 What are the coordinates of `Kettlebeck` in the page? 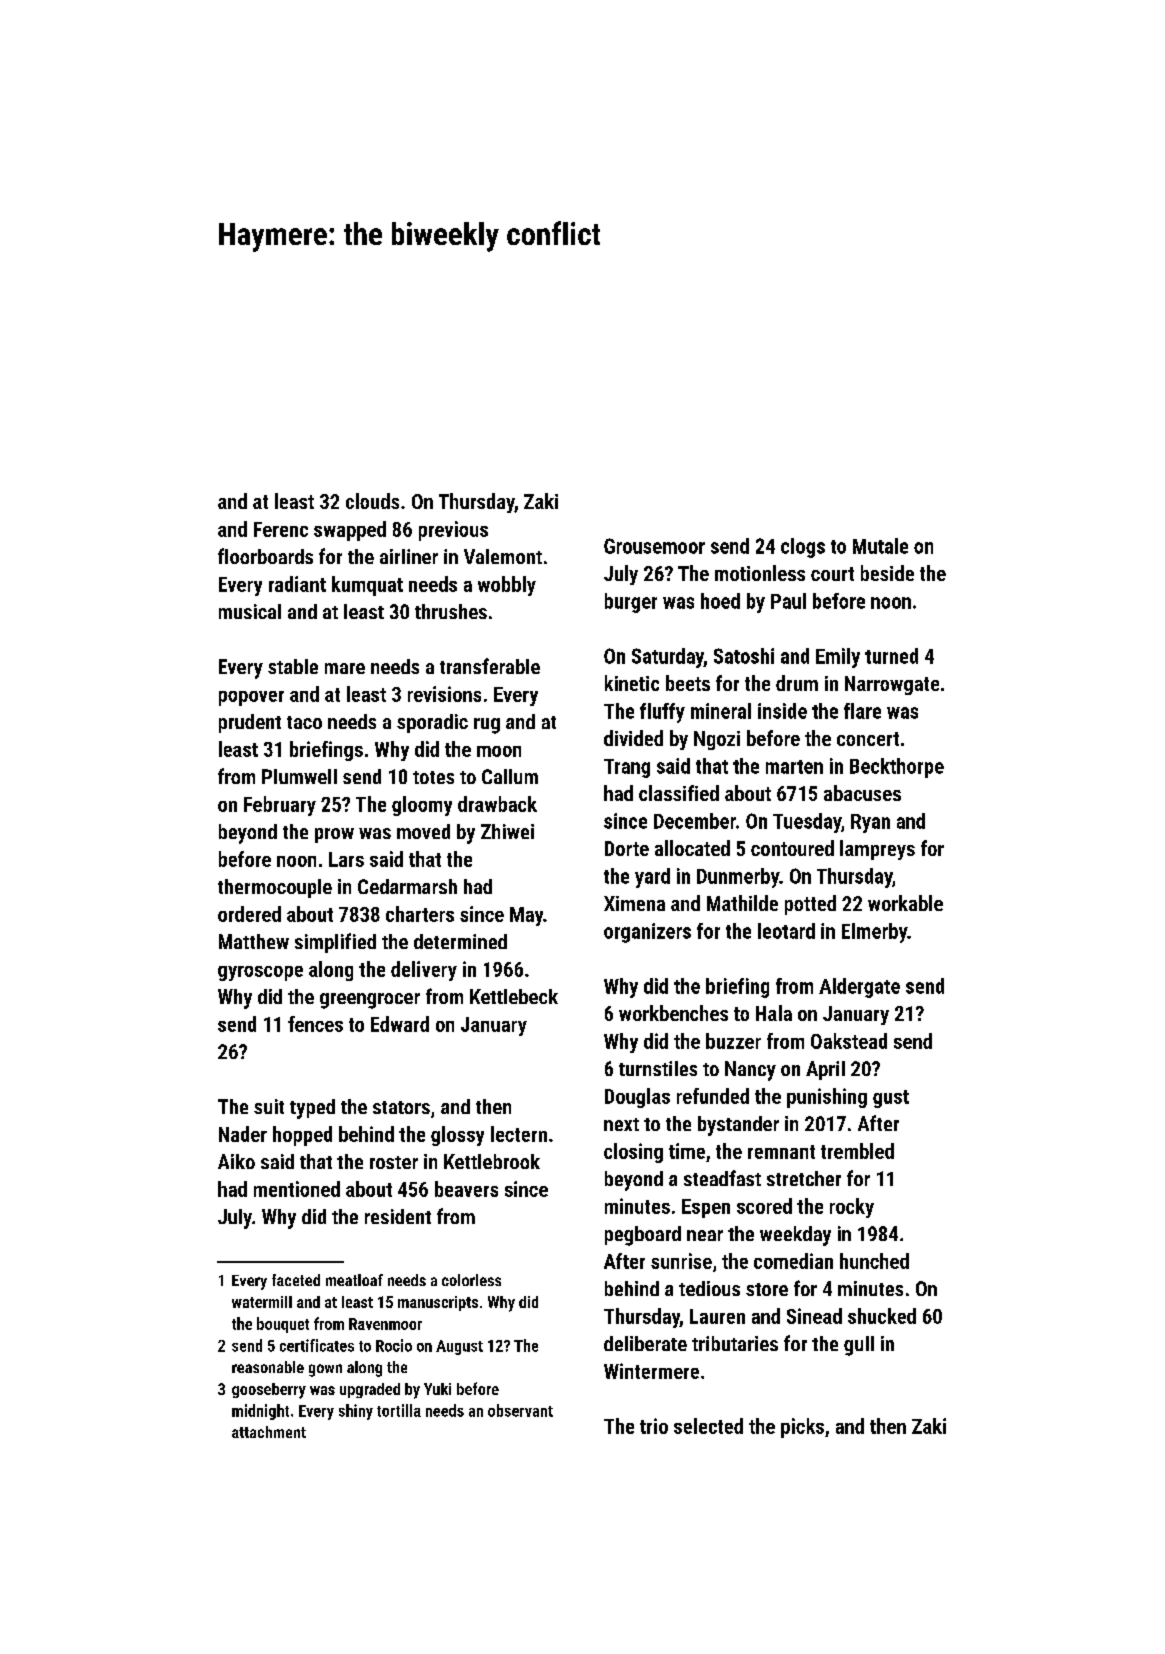 It's located at (514, 996).
